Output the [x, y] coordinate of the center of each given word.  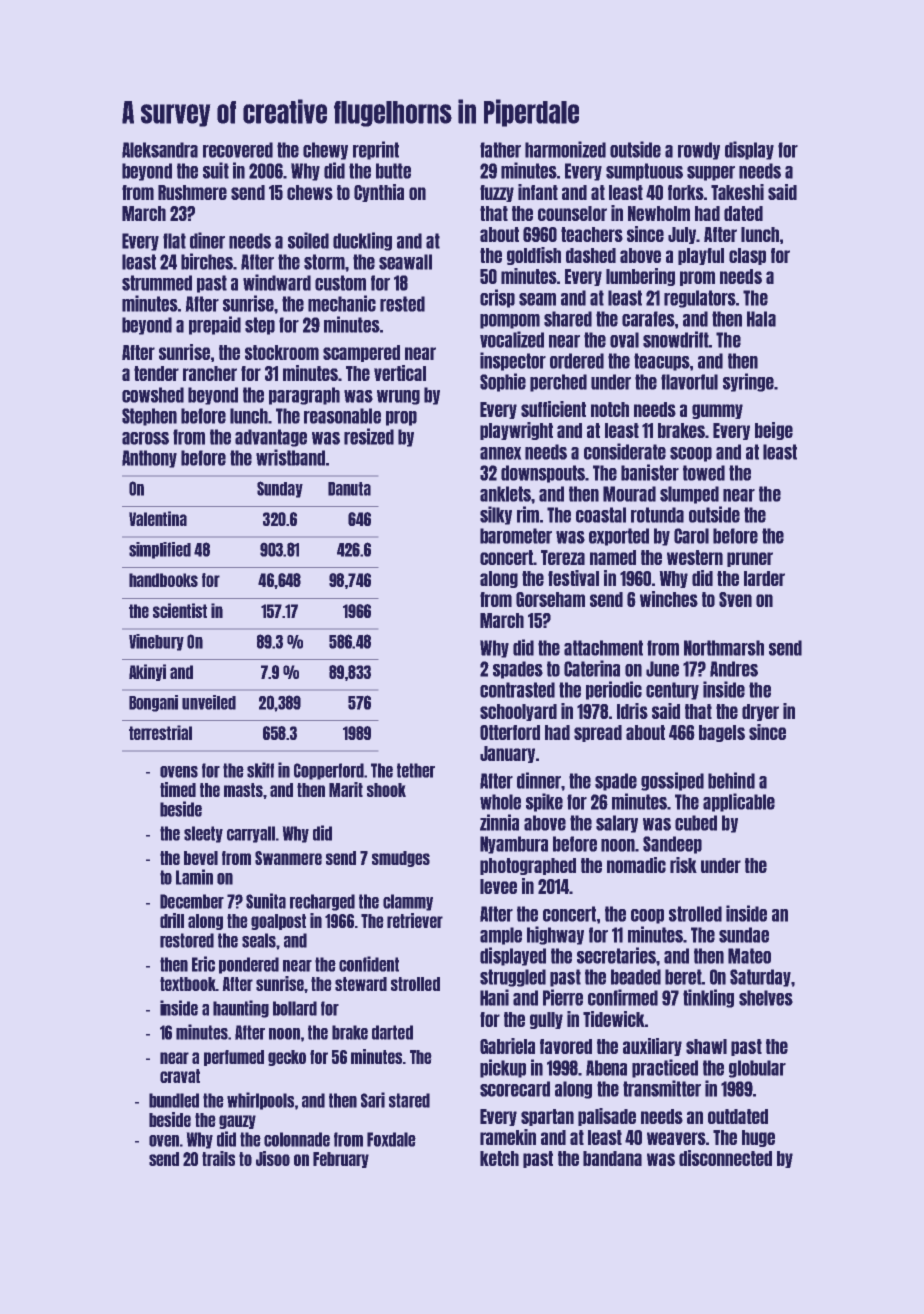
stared [409, 1100]
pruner [750, 559]
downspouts [543, 474]
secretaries [616, 955]
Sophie [503, 382]
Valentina [158, 518]
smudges [401, 859]
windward [277, 282]
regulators [700, 299]
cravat [180, 1076]
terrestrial [160, 732]
